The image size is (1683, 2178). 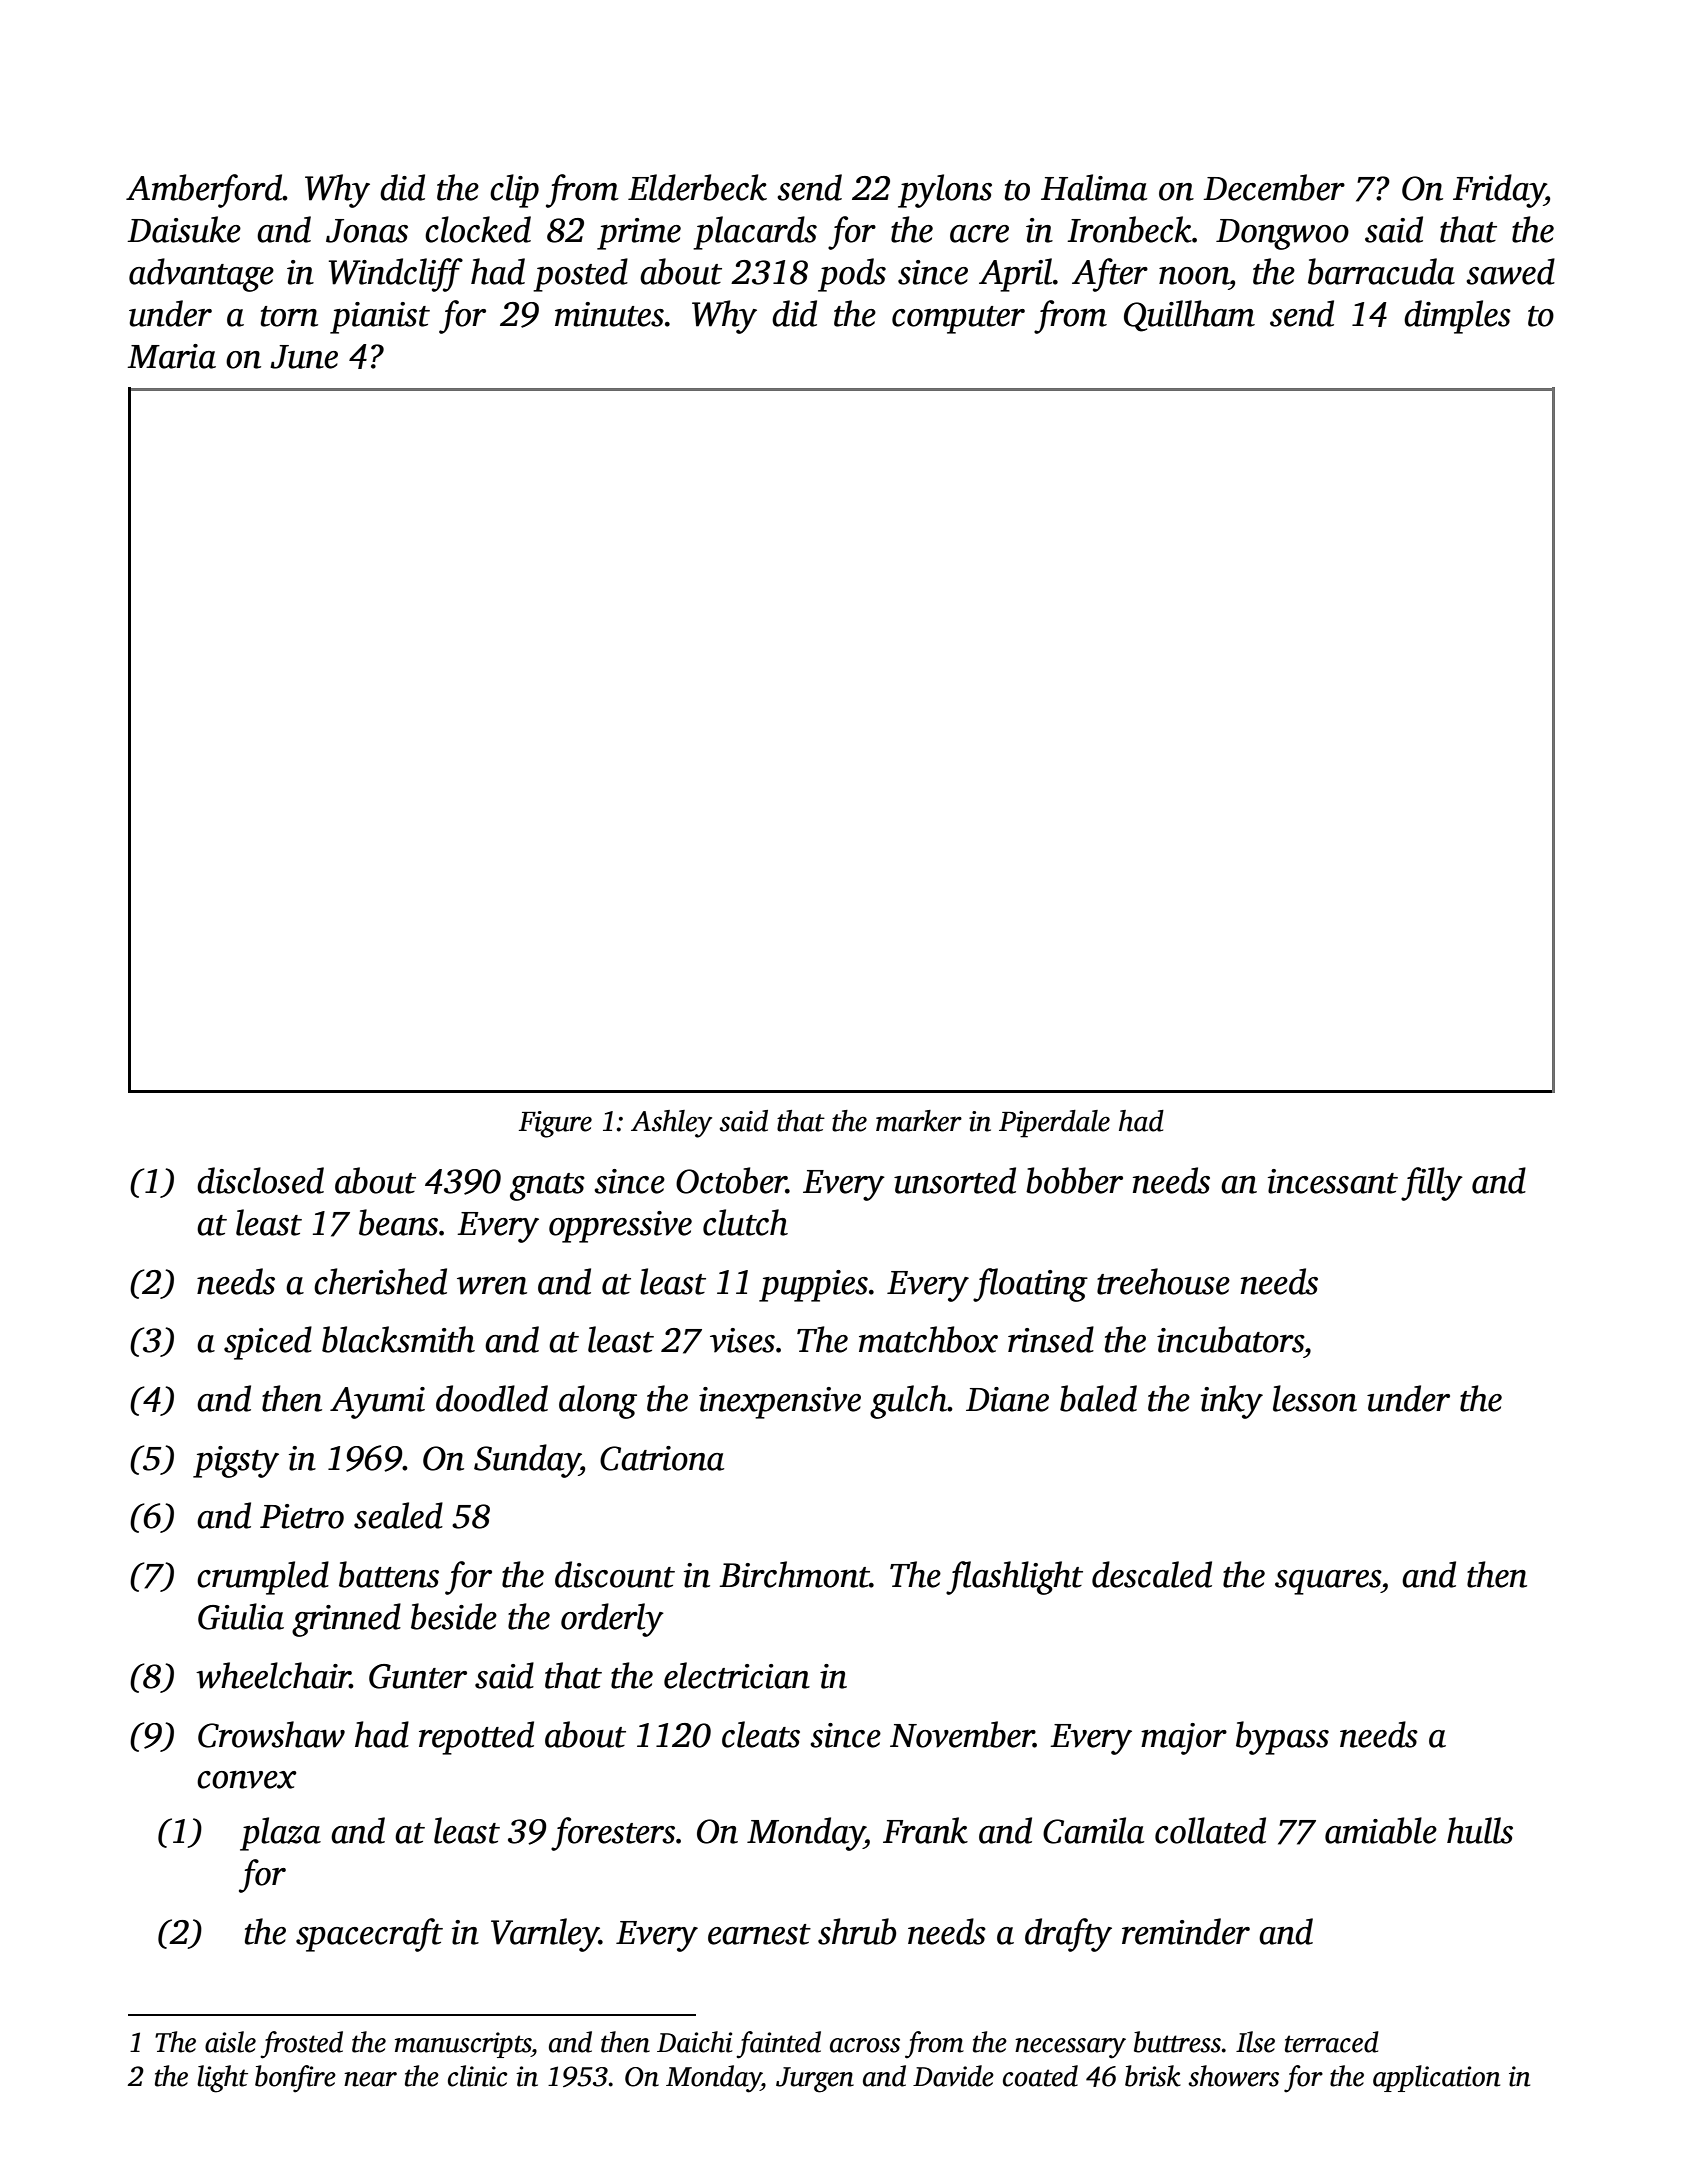 I want to click on Jonas, so click(x=367, y=231).
